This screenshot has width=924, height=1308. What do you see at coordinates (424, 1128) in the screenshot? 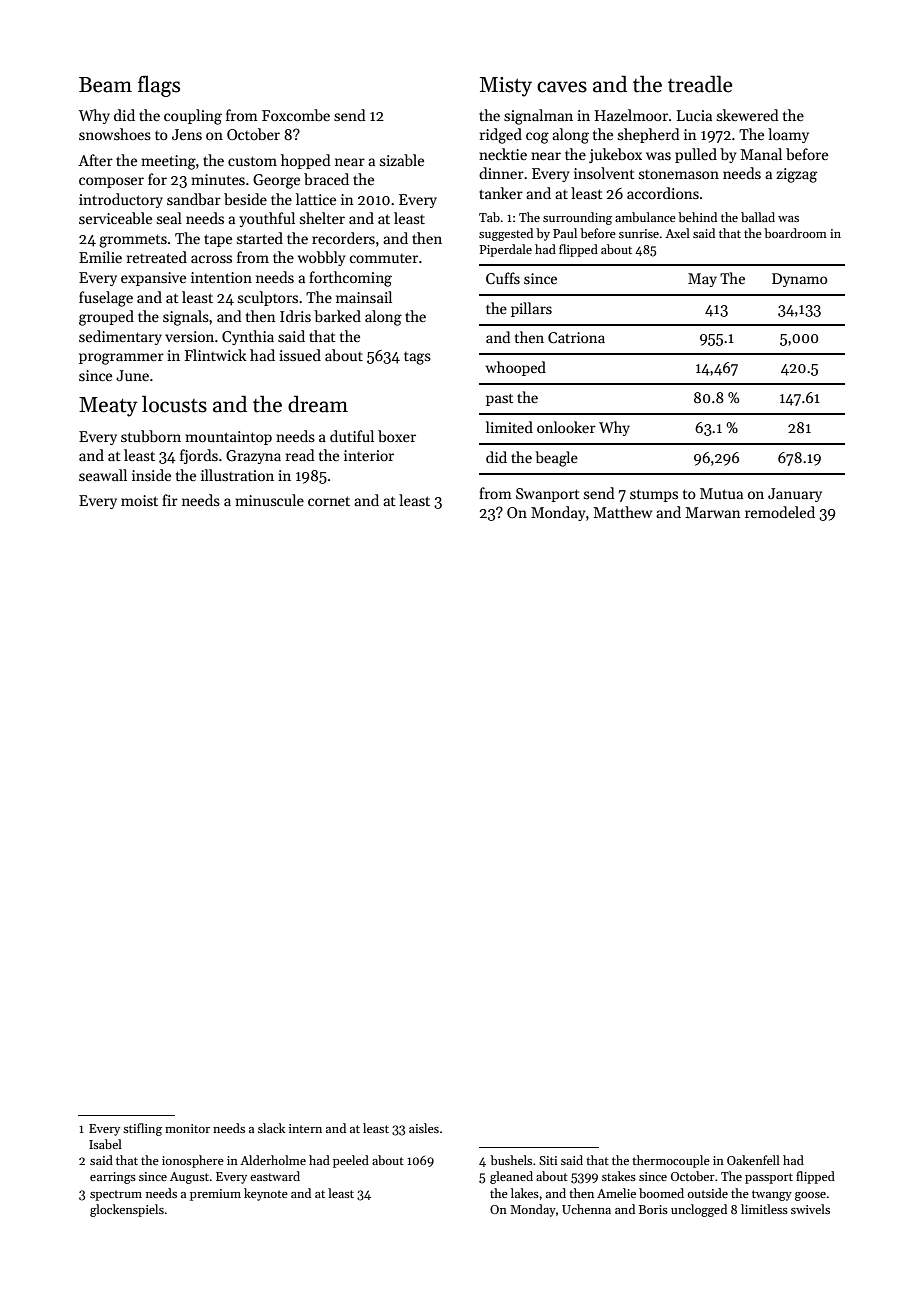
I see `aisles` at bounding box center [424, 1128].
